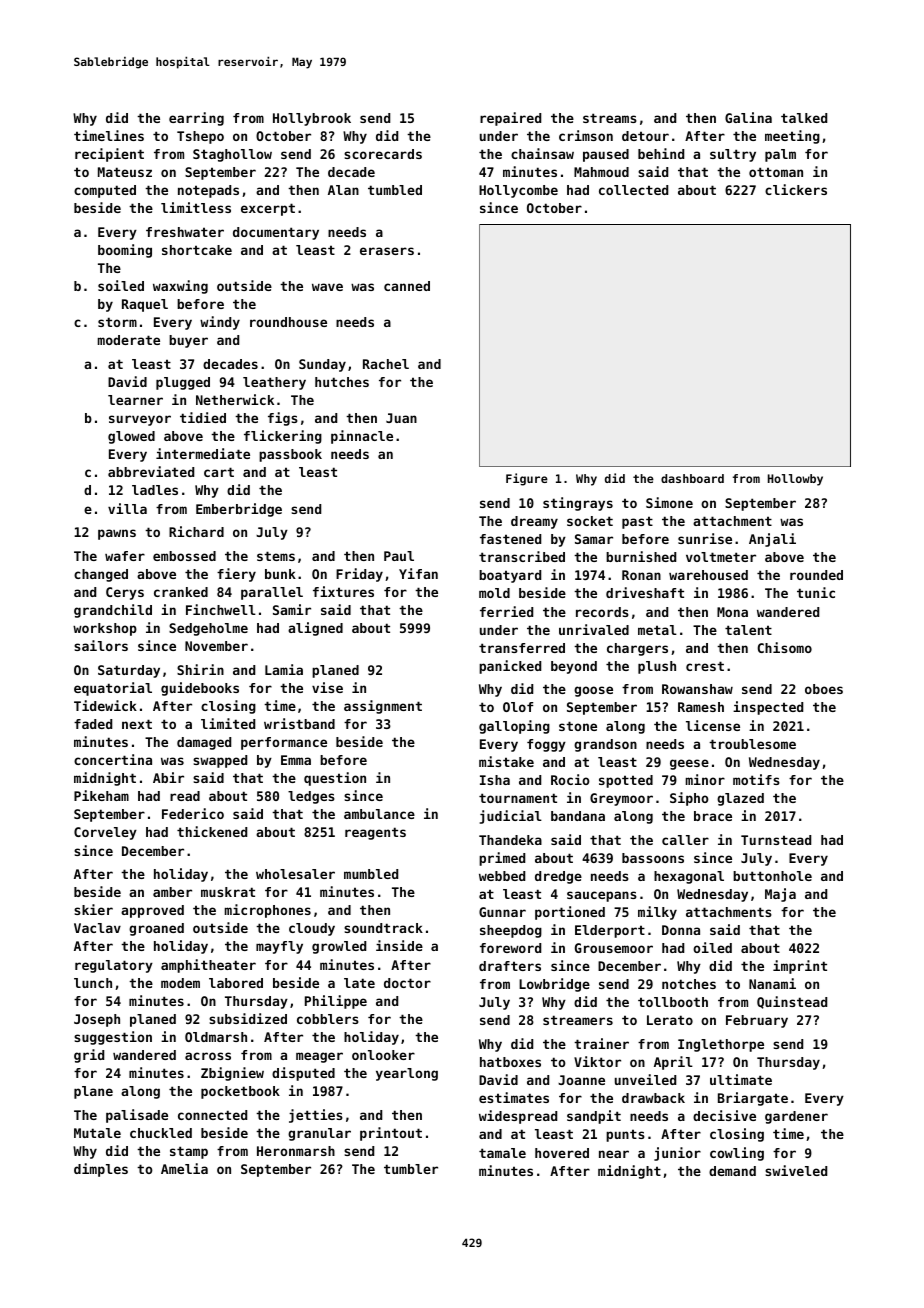  Describe the element at coordinates (518, 191) in the document. I see `Hollycombe` at that location.
